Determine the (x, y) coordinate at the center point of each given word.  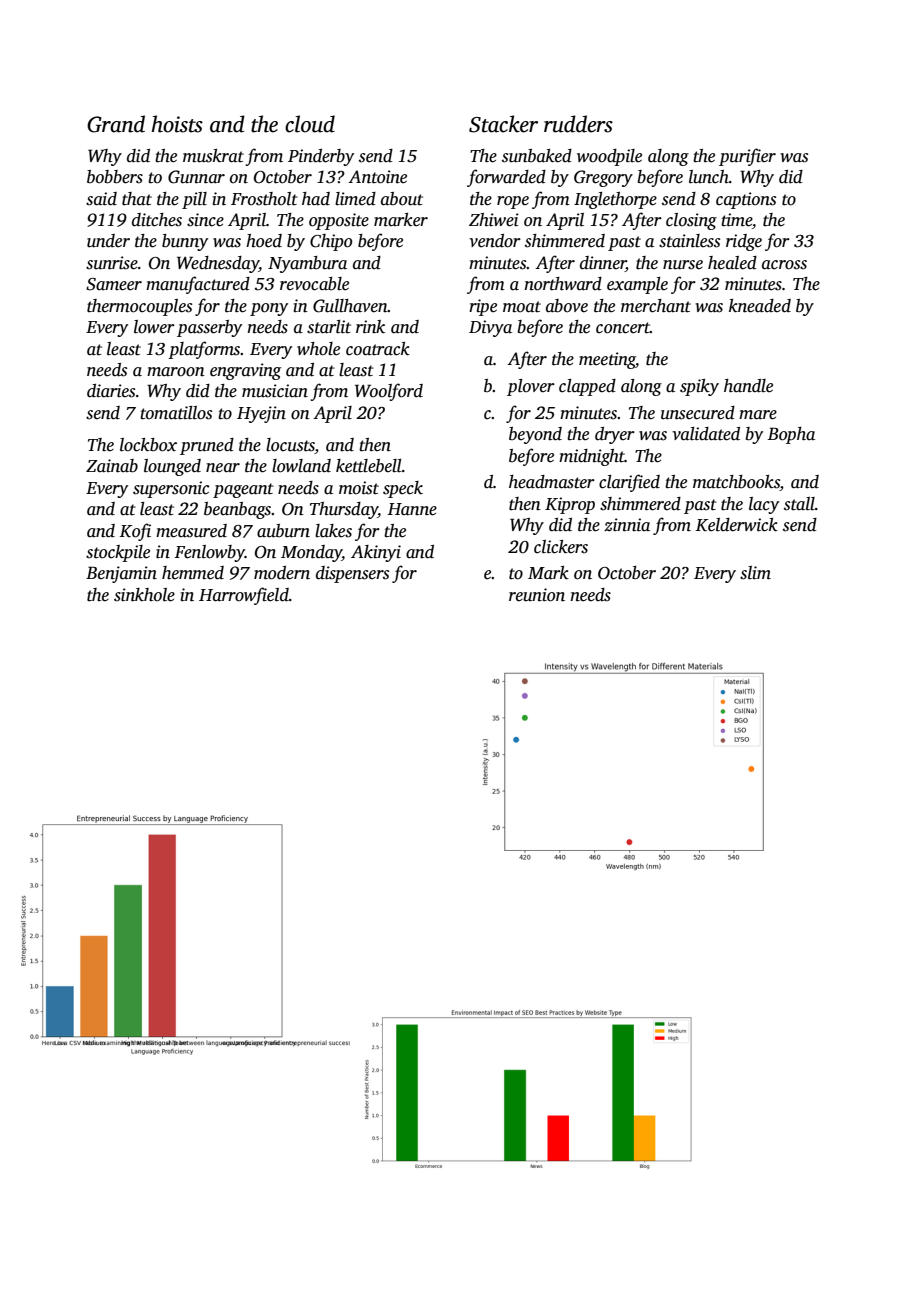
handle (748, 386)
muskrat (213, 156)
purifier (747, 157)
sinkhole (144, 595)
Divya (490, 328)
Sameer (114, 284)
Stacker (503, 124)
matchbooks (736, 483)
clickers (561, 547)
